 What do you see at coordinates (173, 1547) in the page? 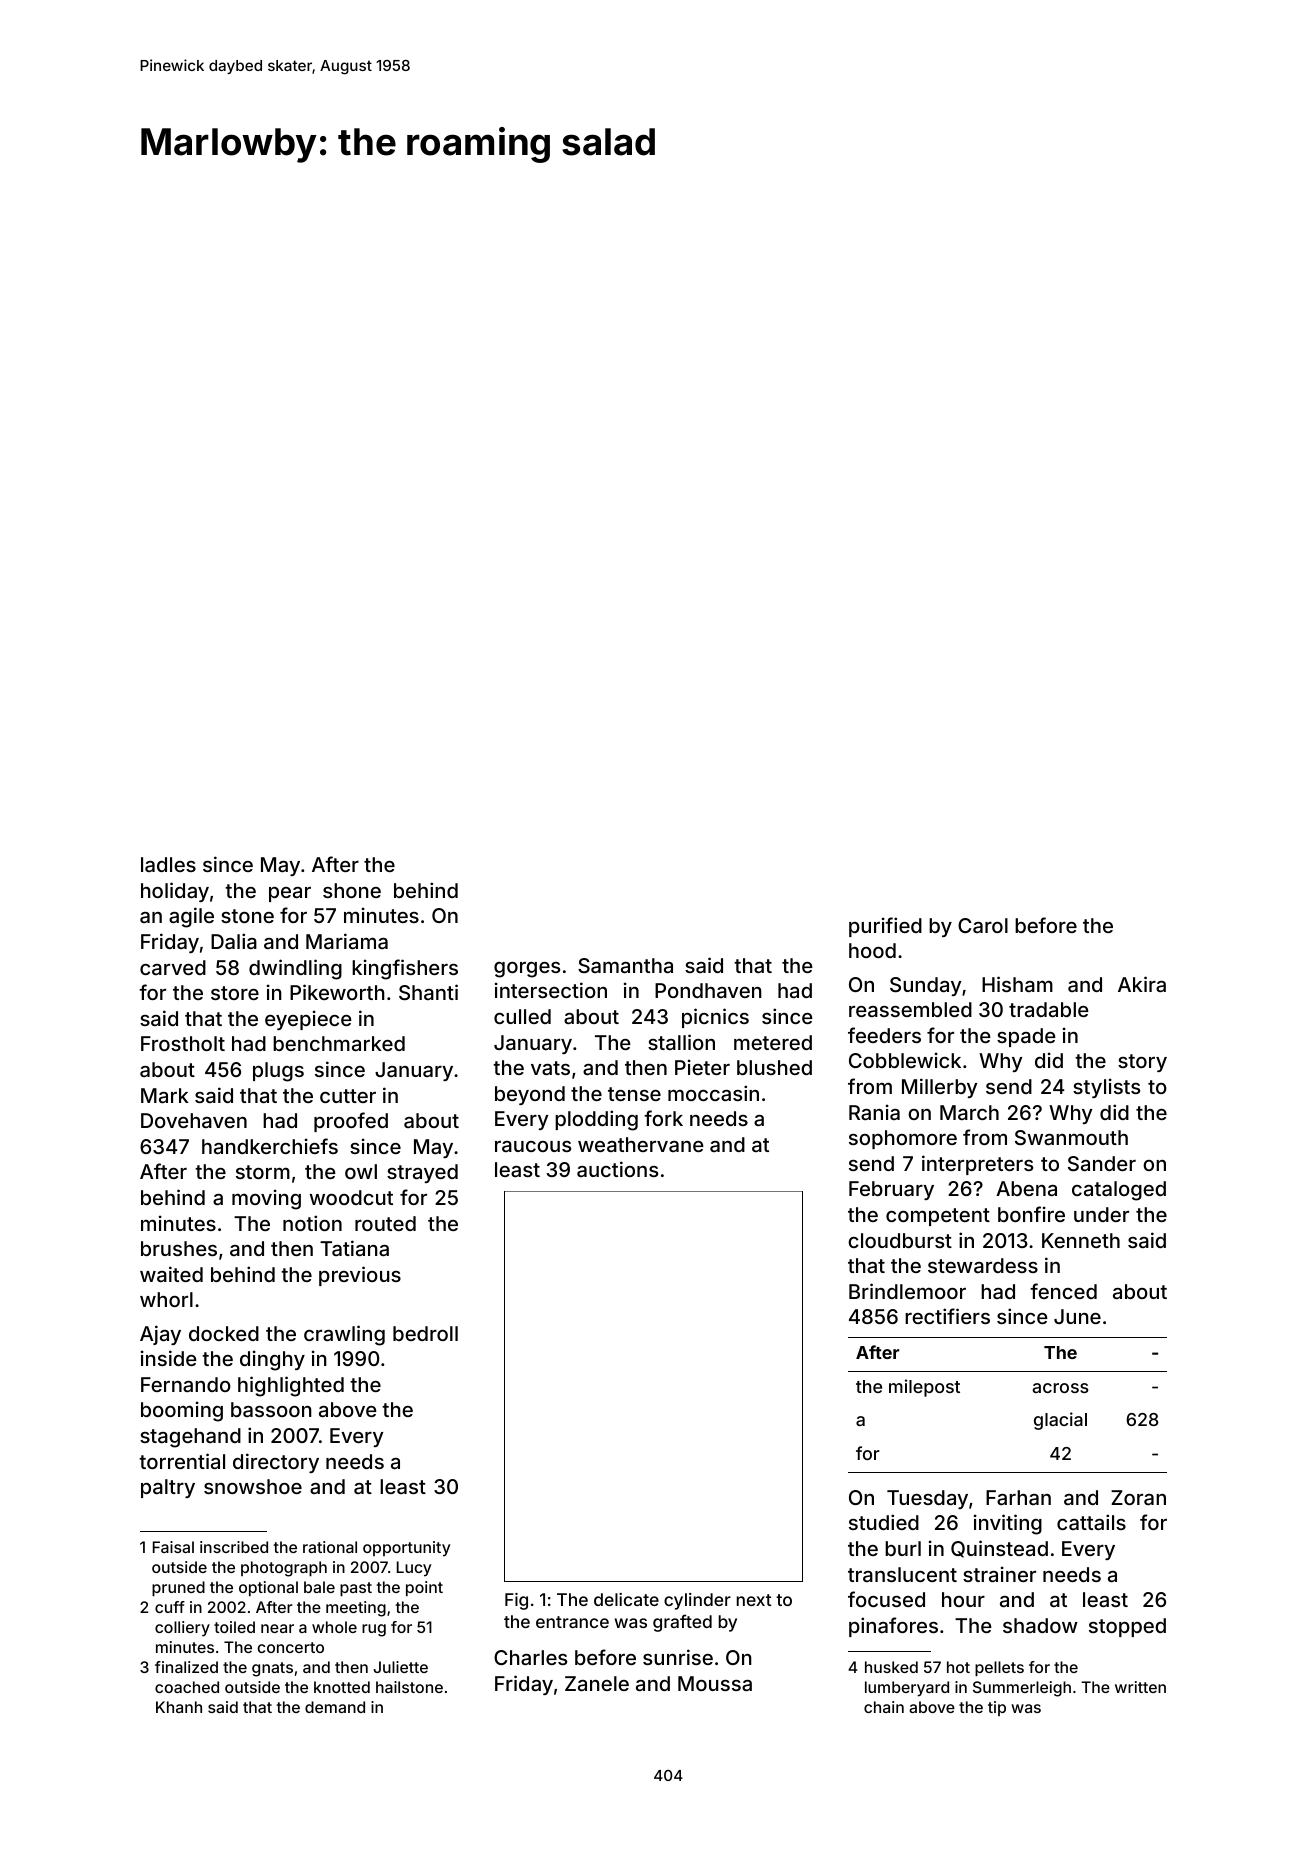
I see `Faisal` at bounding box center [173, 1547].
